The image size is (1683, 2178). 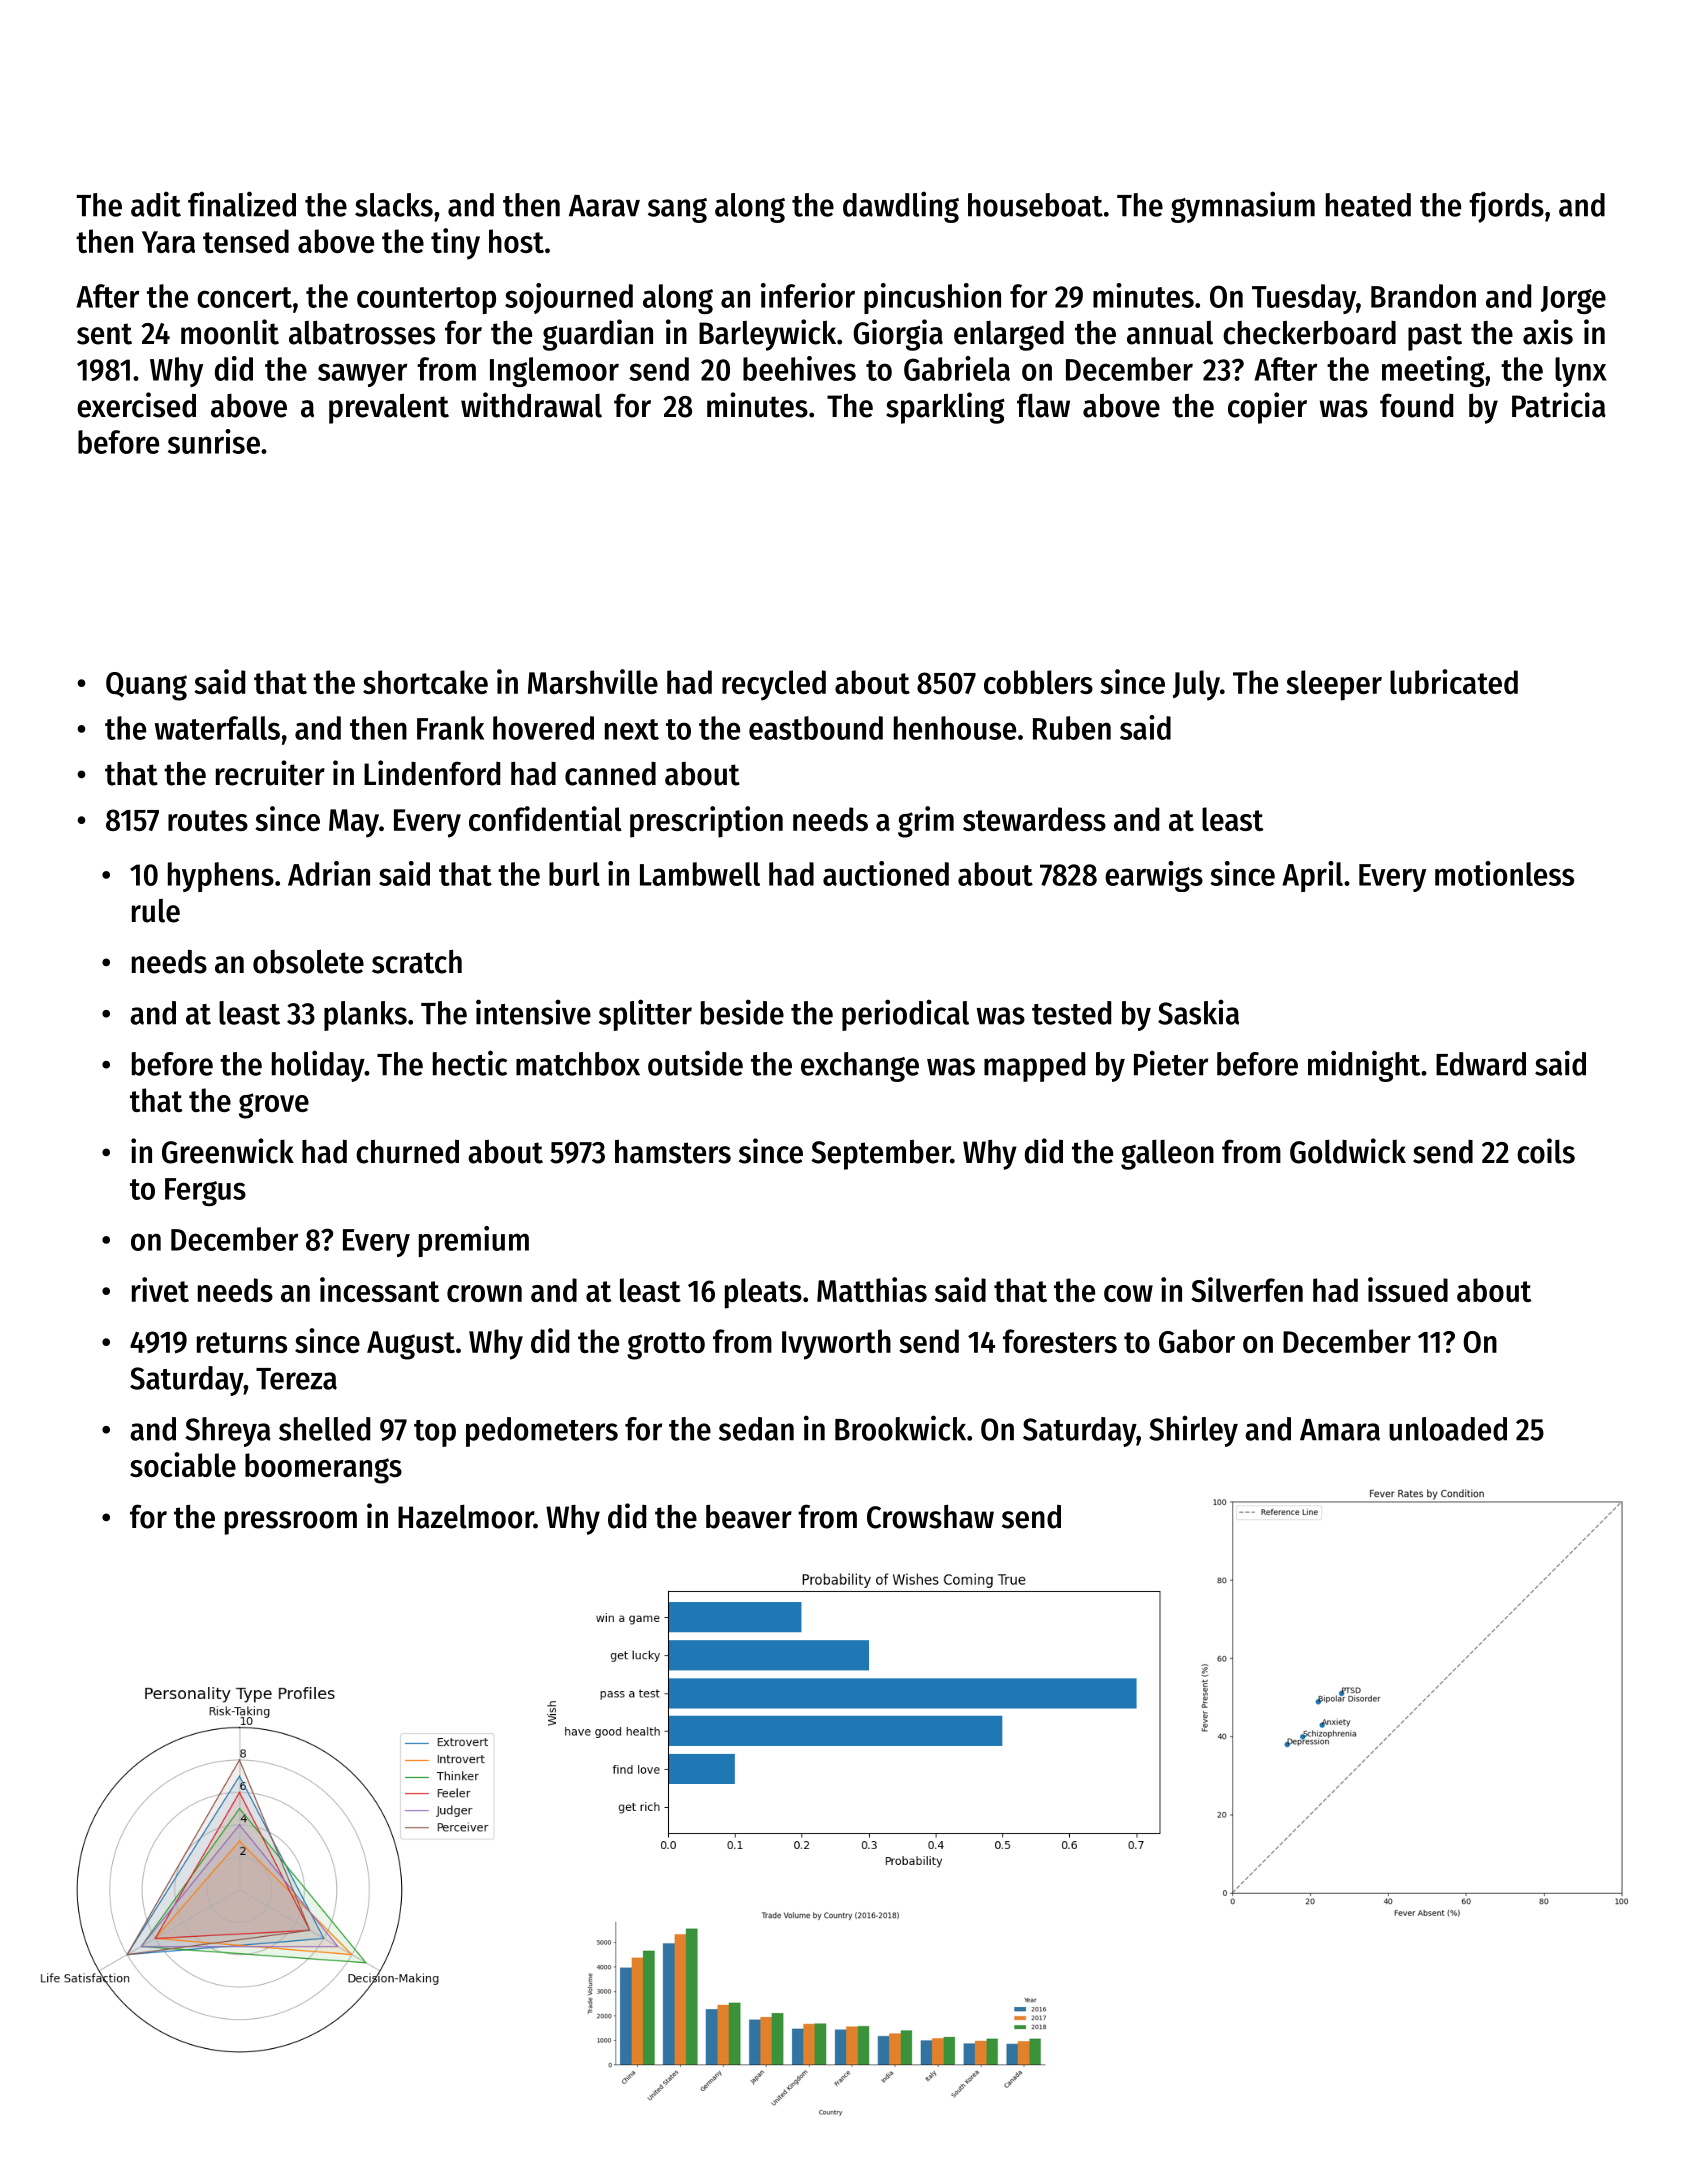 What do you see at coordinates (749, 1516) in the image?
I see `beaver` at bounding box center [749, 1516].
